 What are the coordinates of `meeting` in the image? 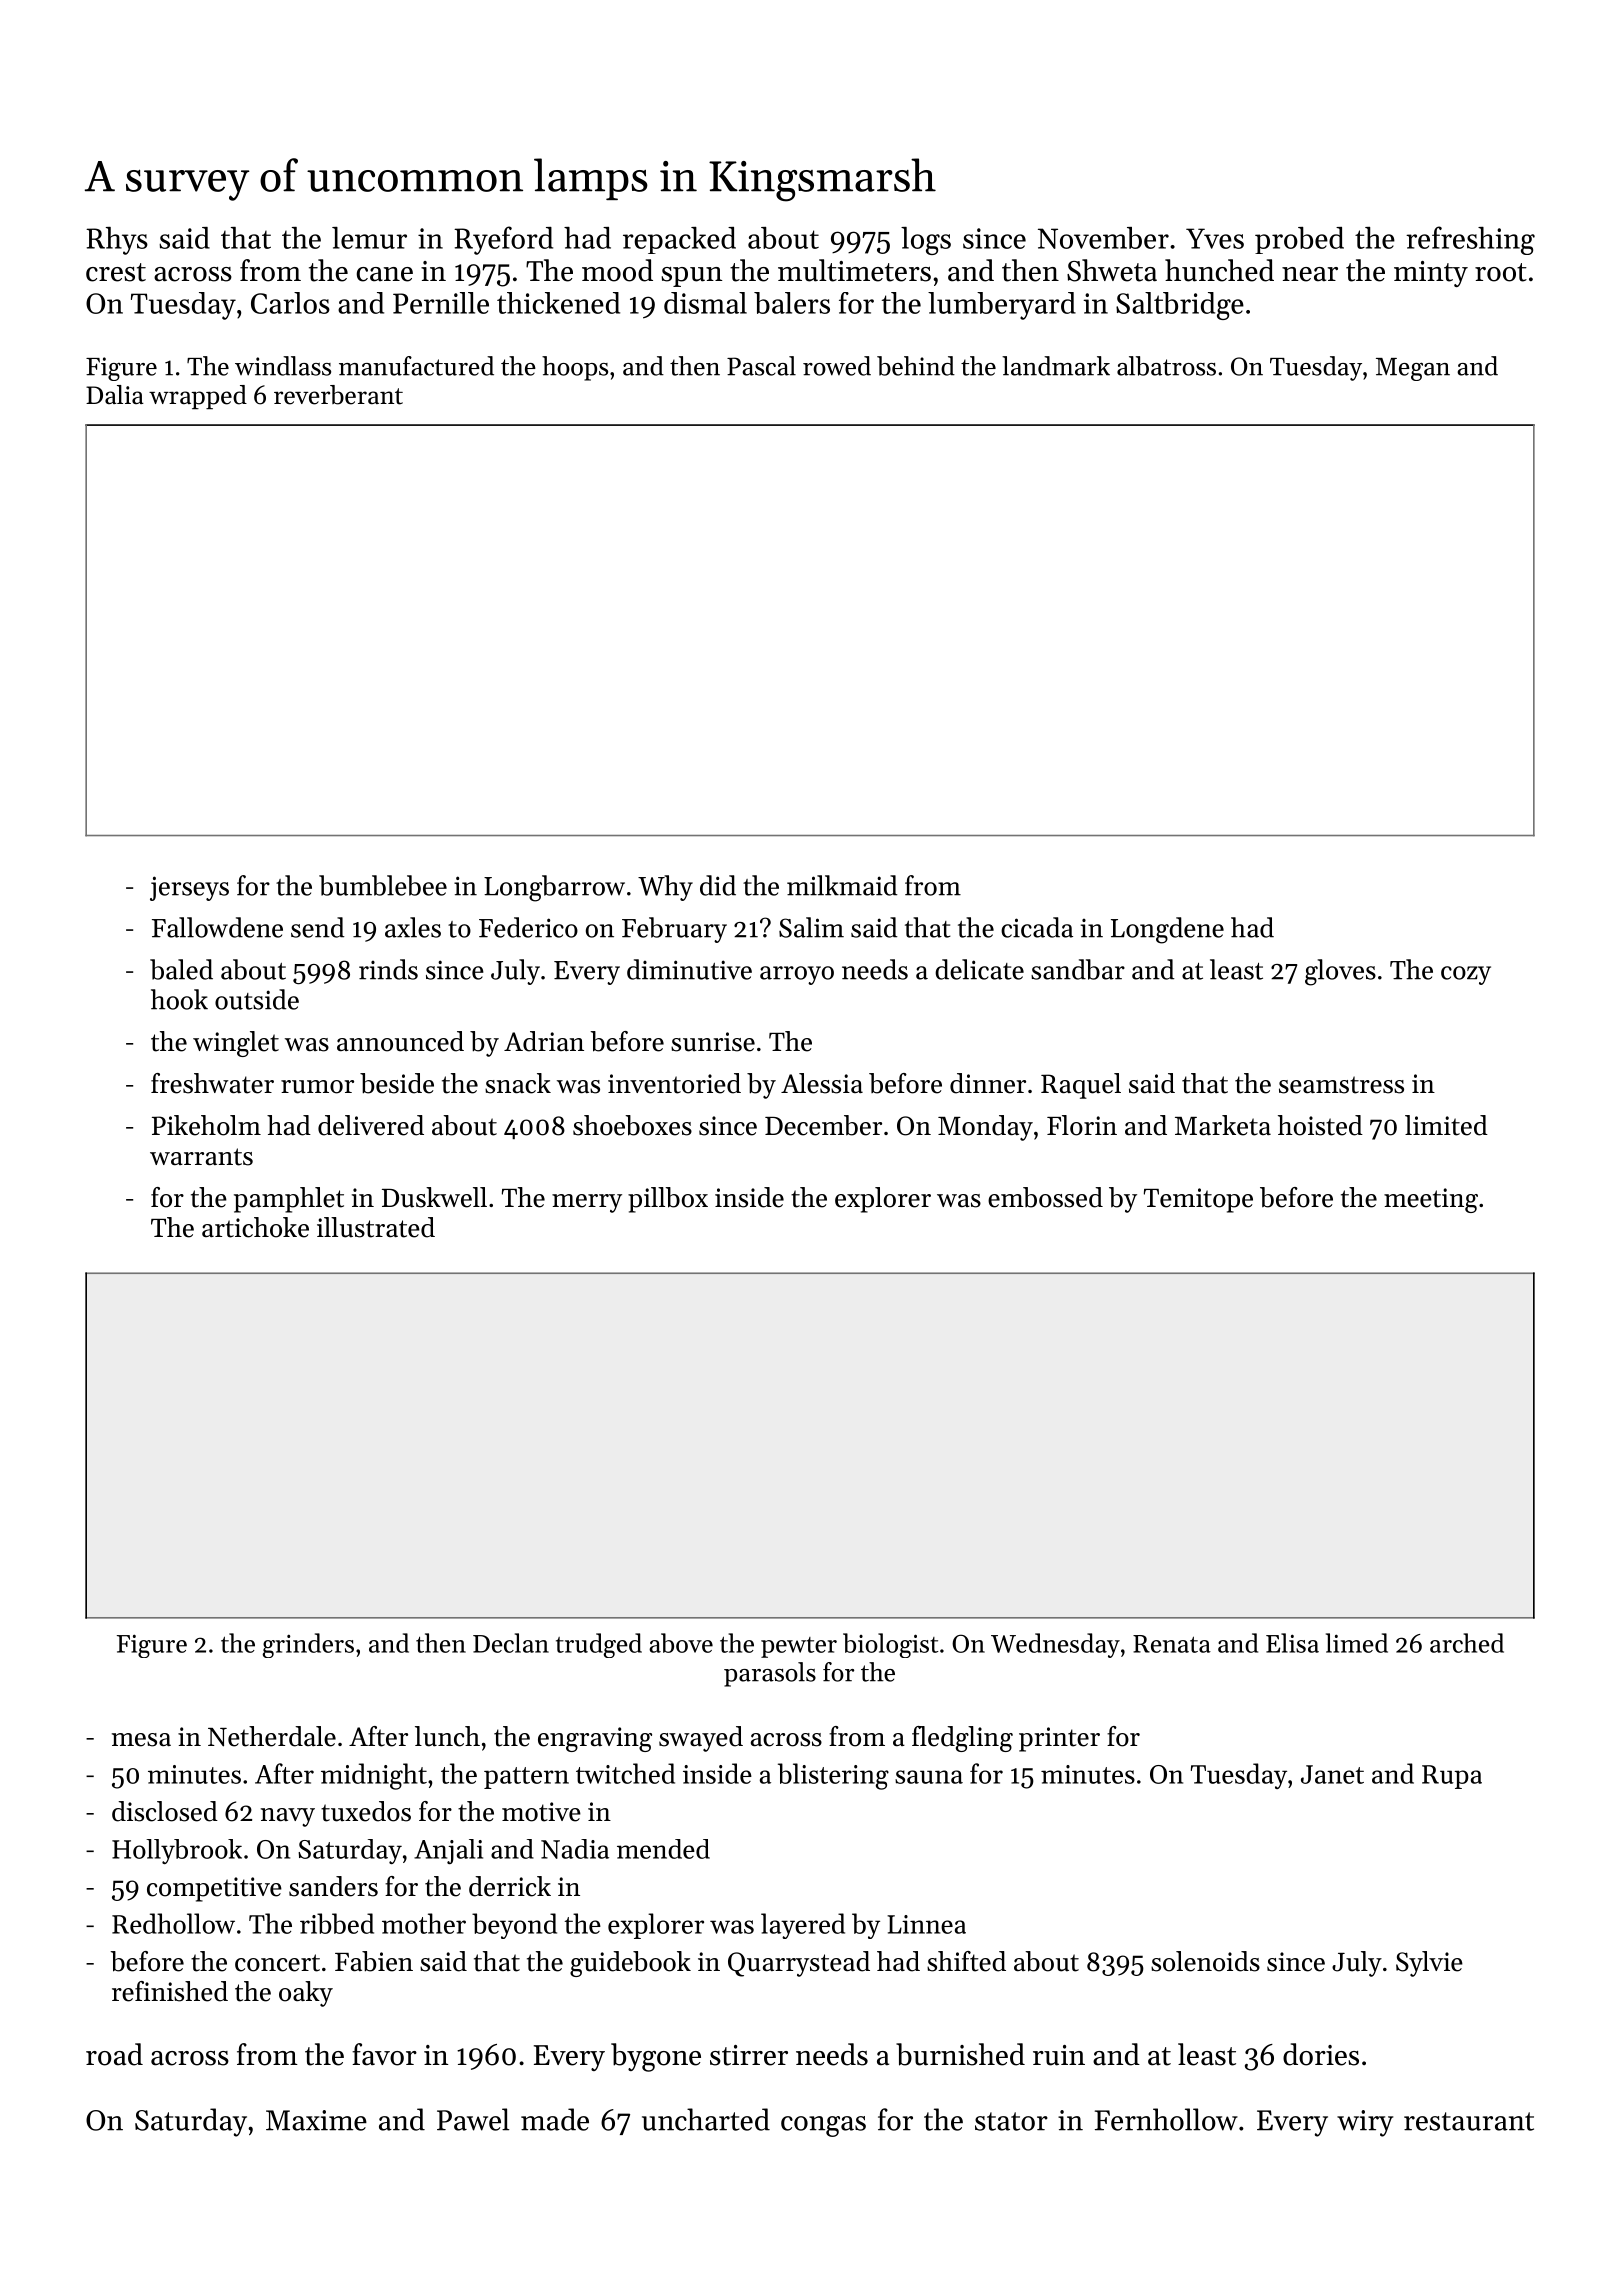 It's located at (1431, 1200).
